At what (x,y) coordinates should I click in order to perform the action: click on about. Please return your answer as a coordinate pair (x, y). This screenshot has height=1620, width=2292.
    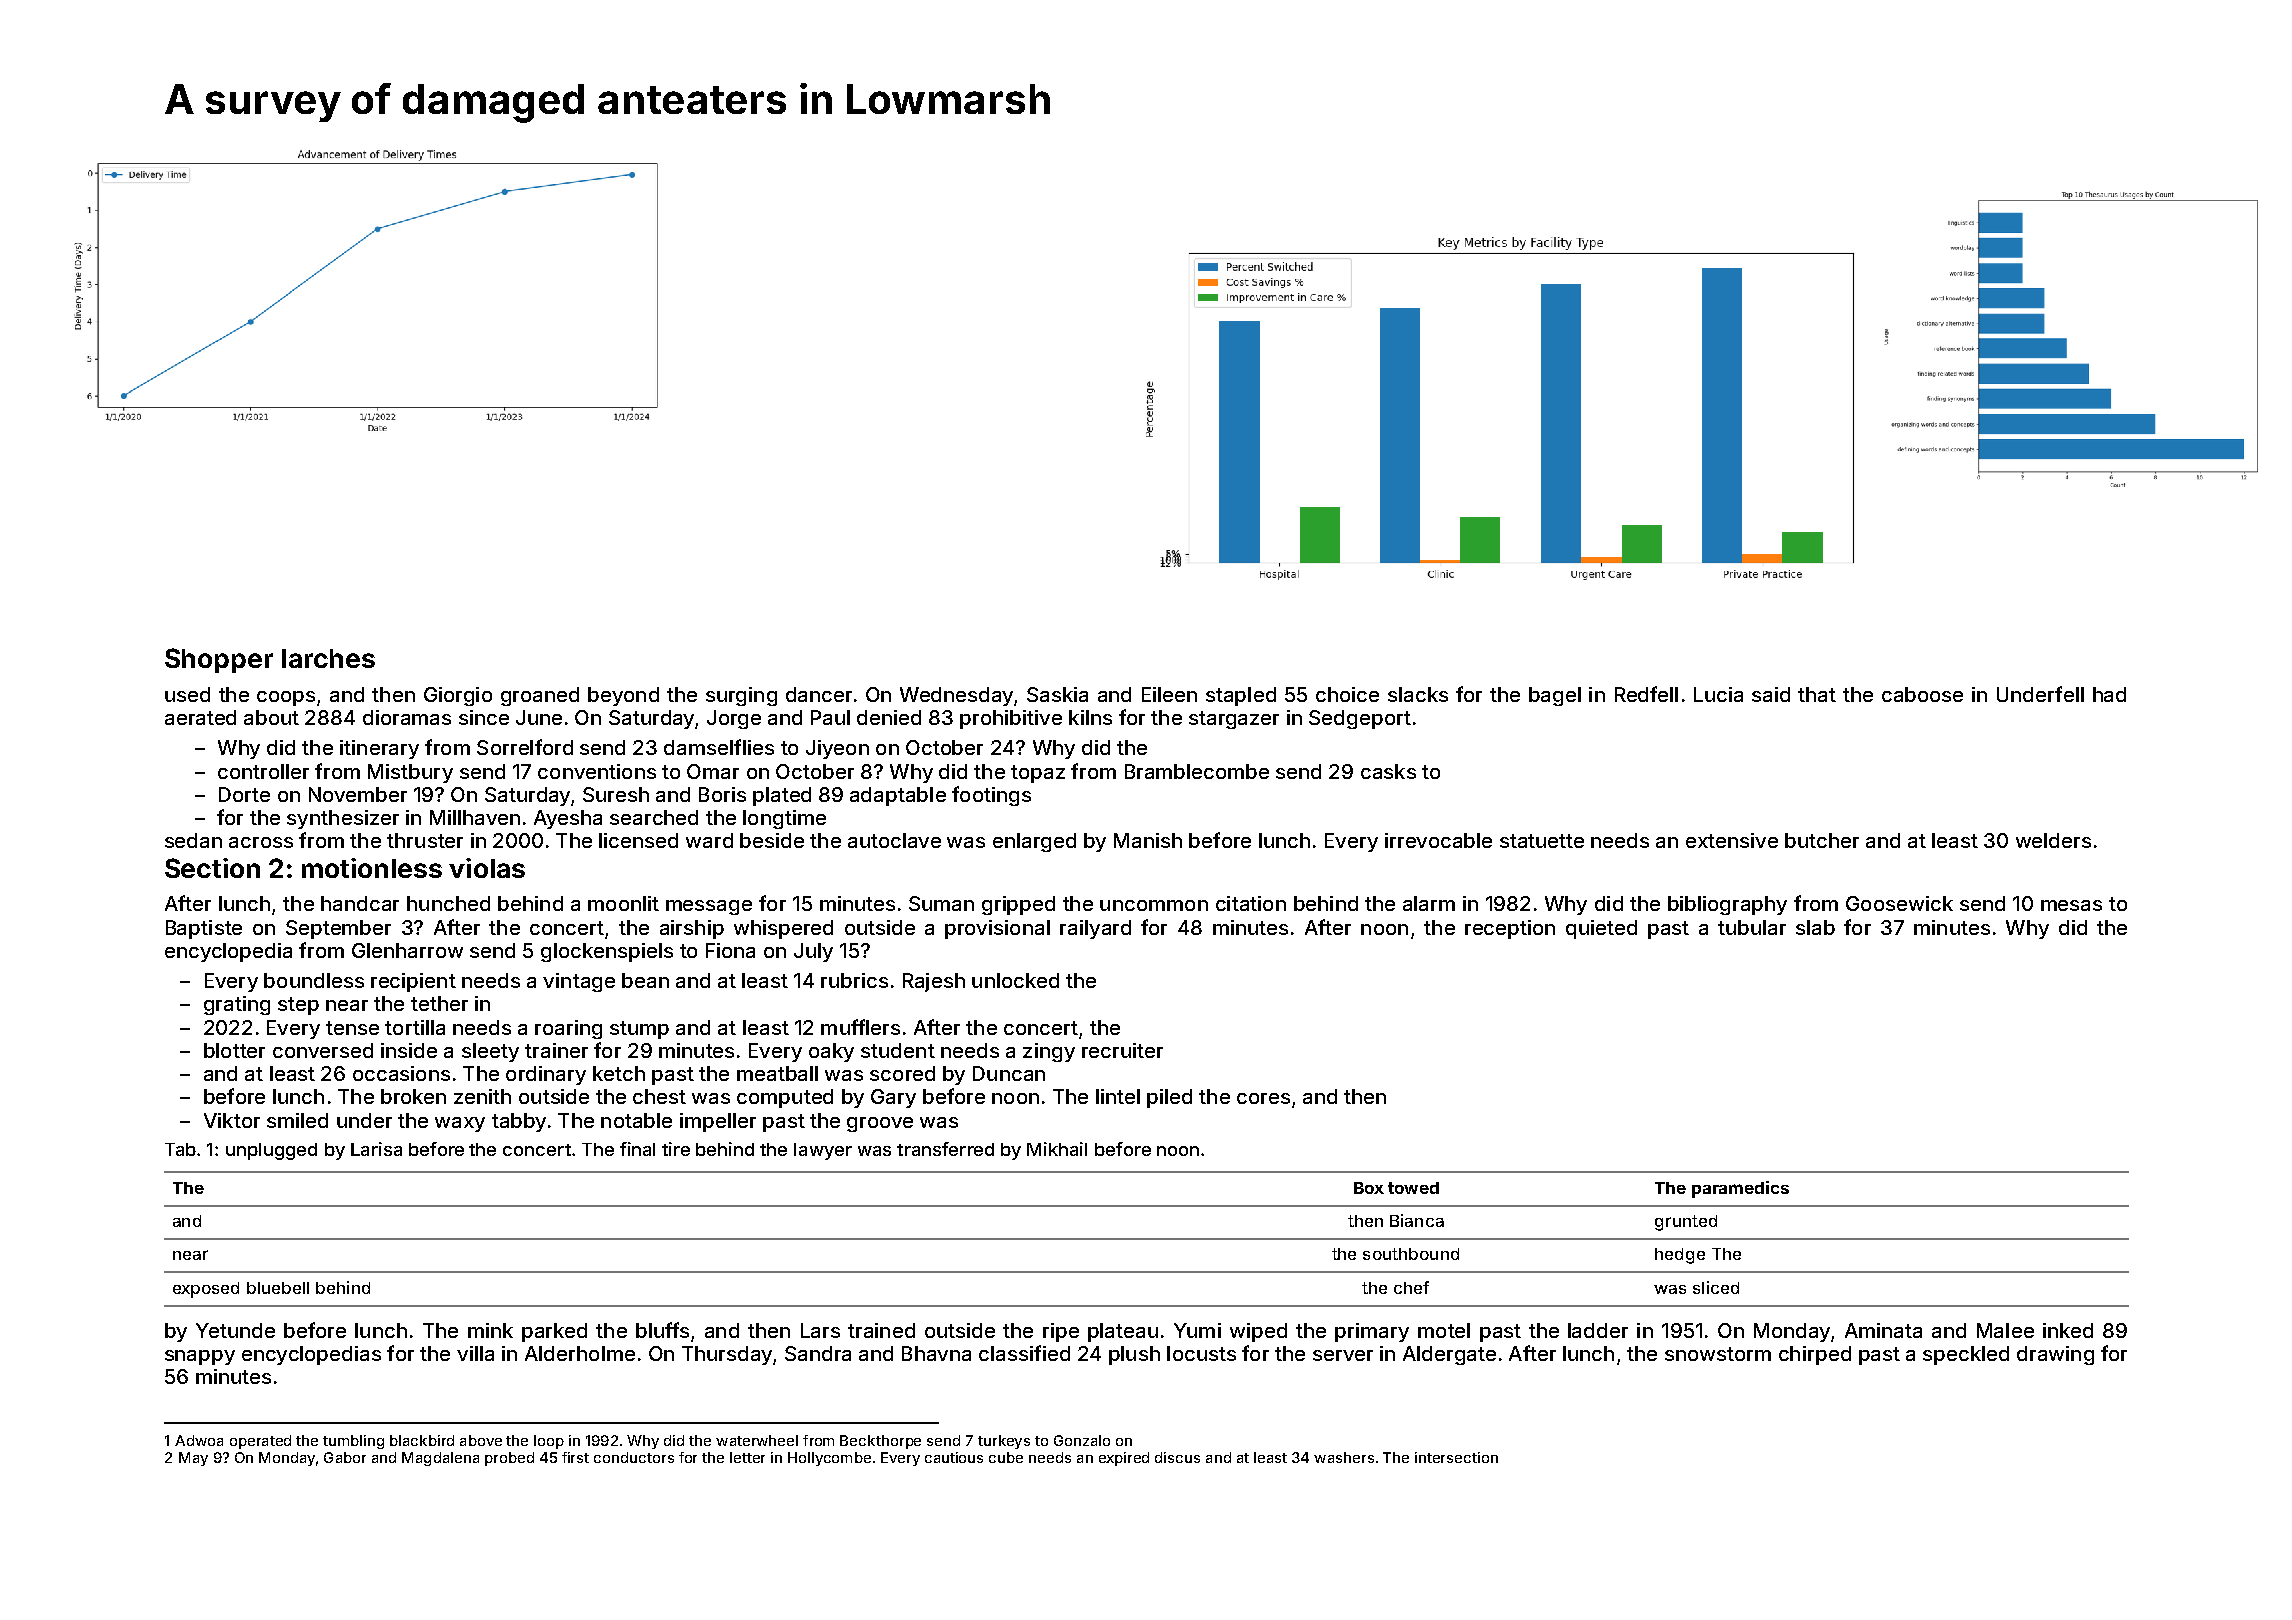
    Looking at the image, I should click on (271, 717).
